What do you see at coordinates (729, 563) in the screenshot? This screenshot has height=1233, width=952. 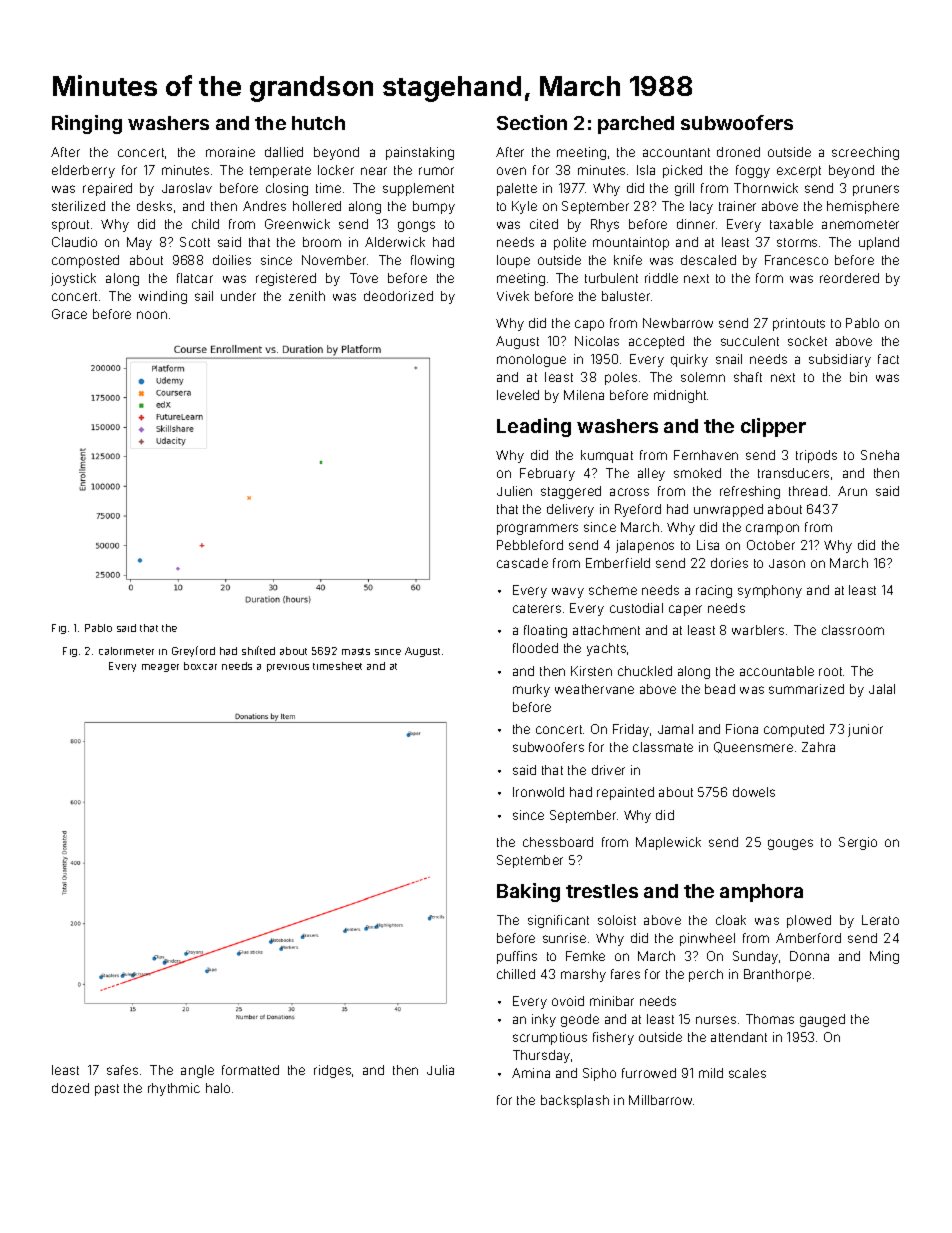 I see `dories` at bounding box center [729, 563].
